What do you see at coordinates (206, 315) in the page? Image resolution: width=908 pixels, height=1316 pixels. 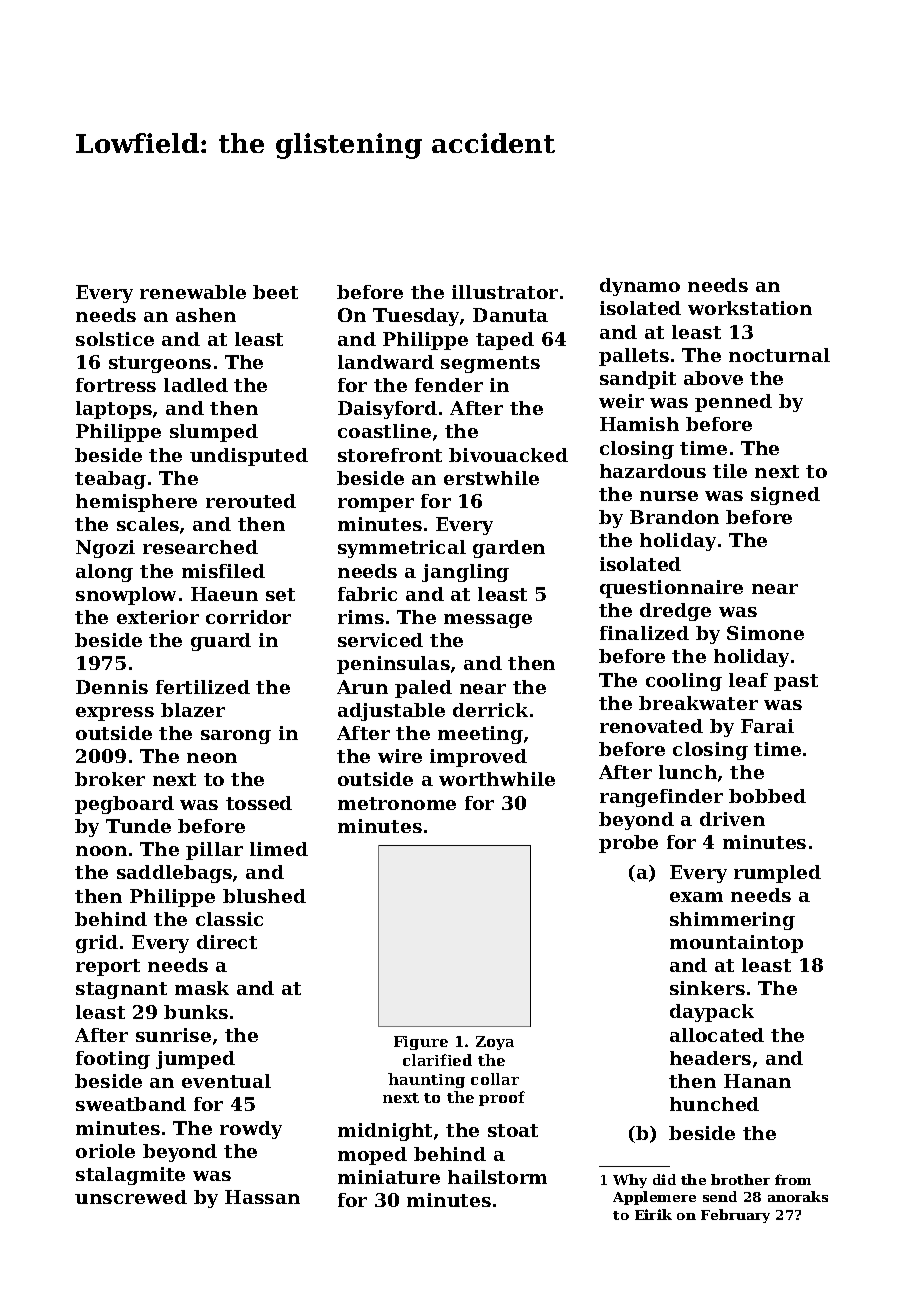 I see `ashen` at bounding box center [206, 315].
